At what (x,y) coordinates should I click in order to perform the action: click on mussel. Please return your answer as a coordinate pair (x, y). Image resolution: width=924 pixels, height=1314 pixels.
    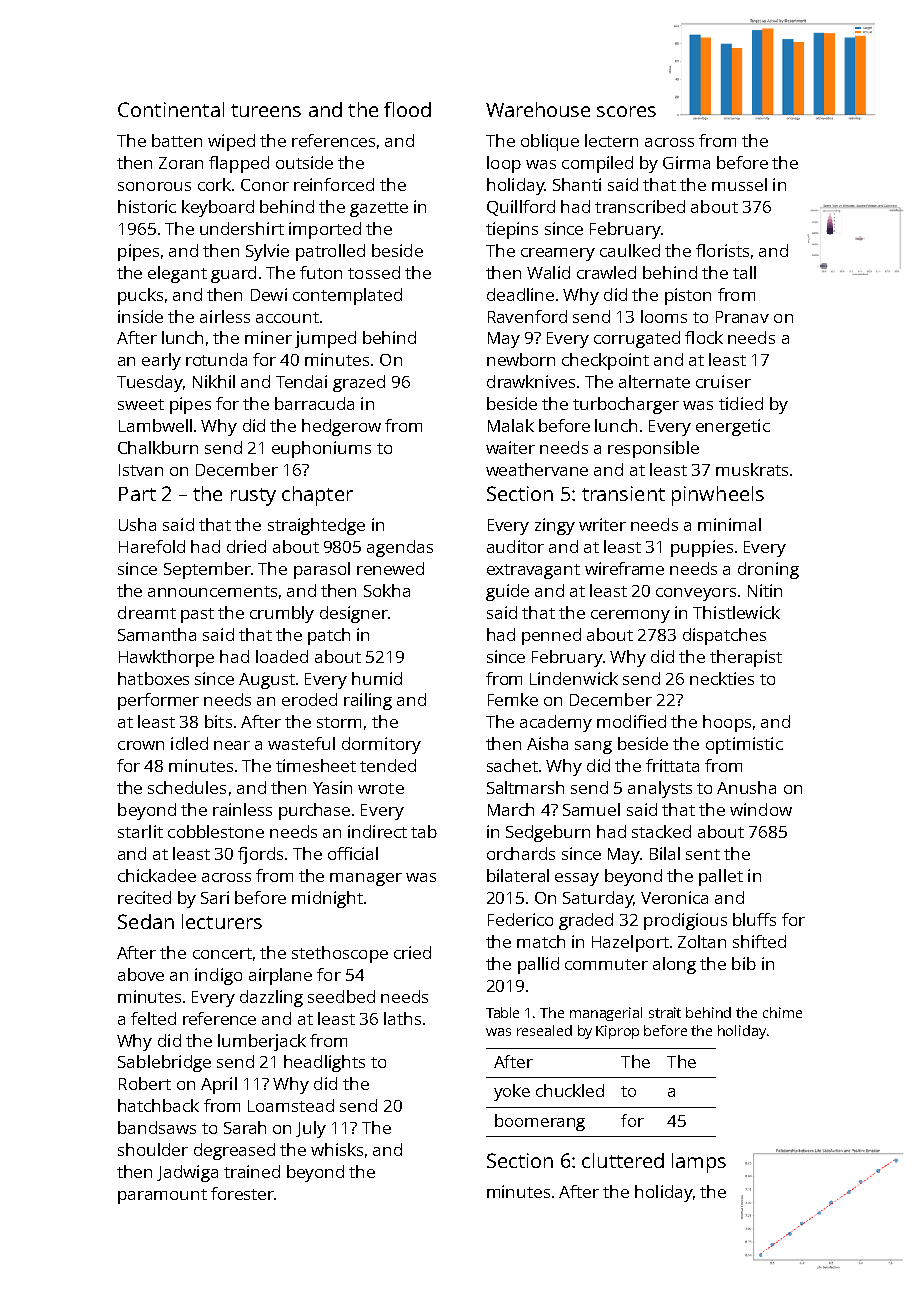
    Looking at the image, I should click on (739, 184).
